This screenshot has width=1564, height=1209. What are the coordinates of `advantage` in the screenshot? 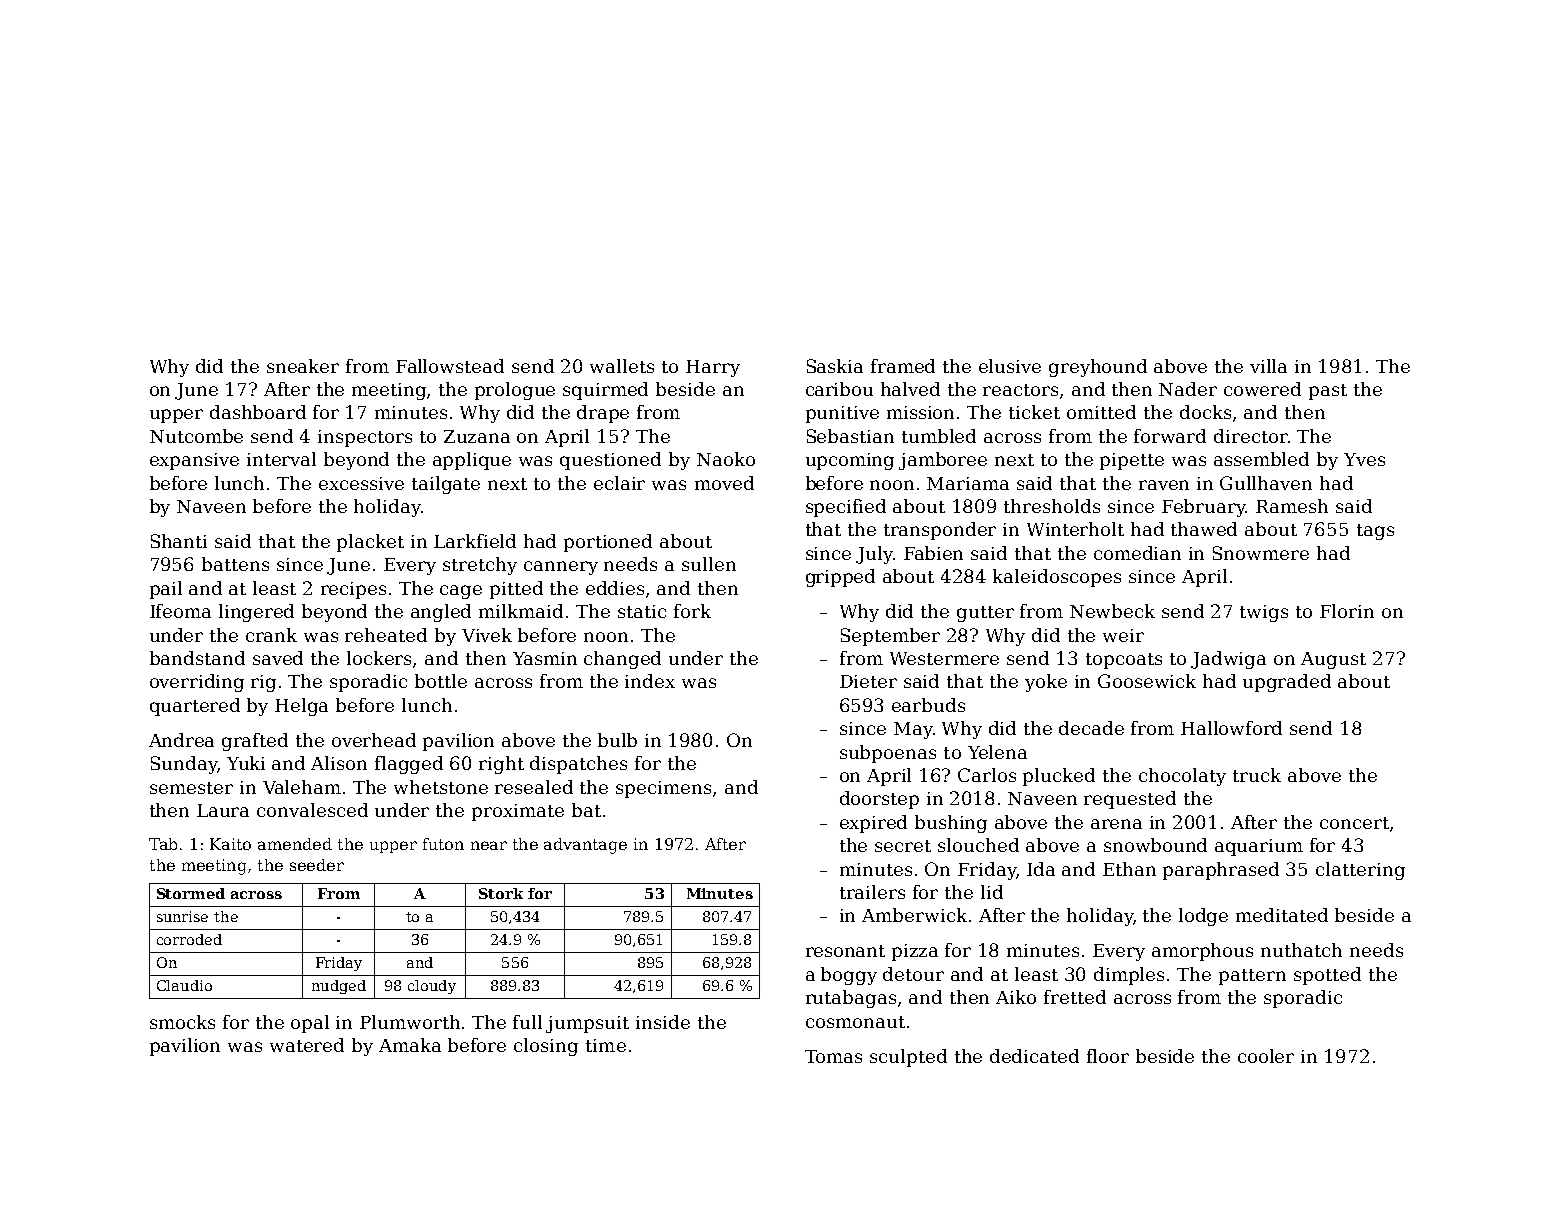 It's located at (585, 846).
